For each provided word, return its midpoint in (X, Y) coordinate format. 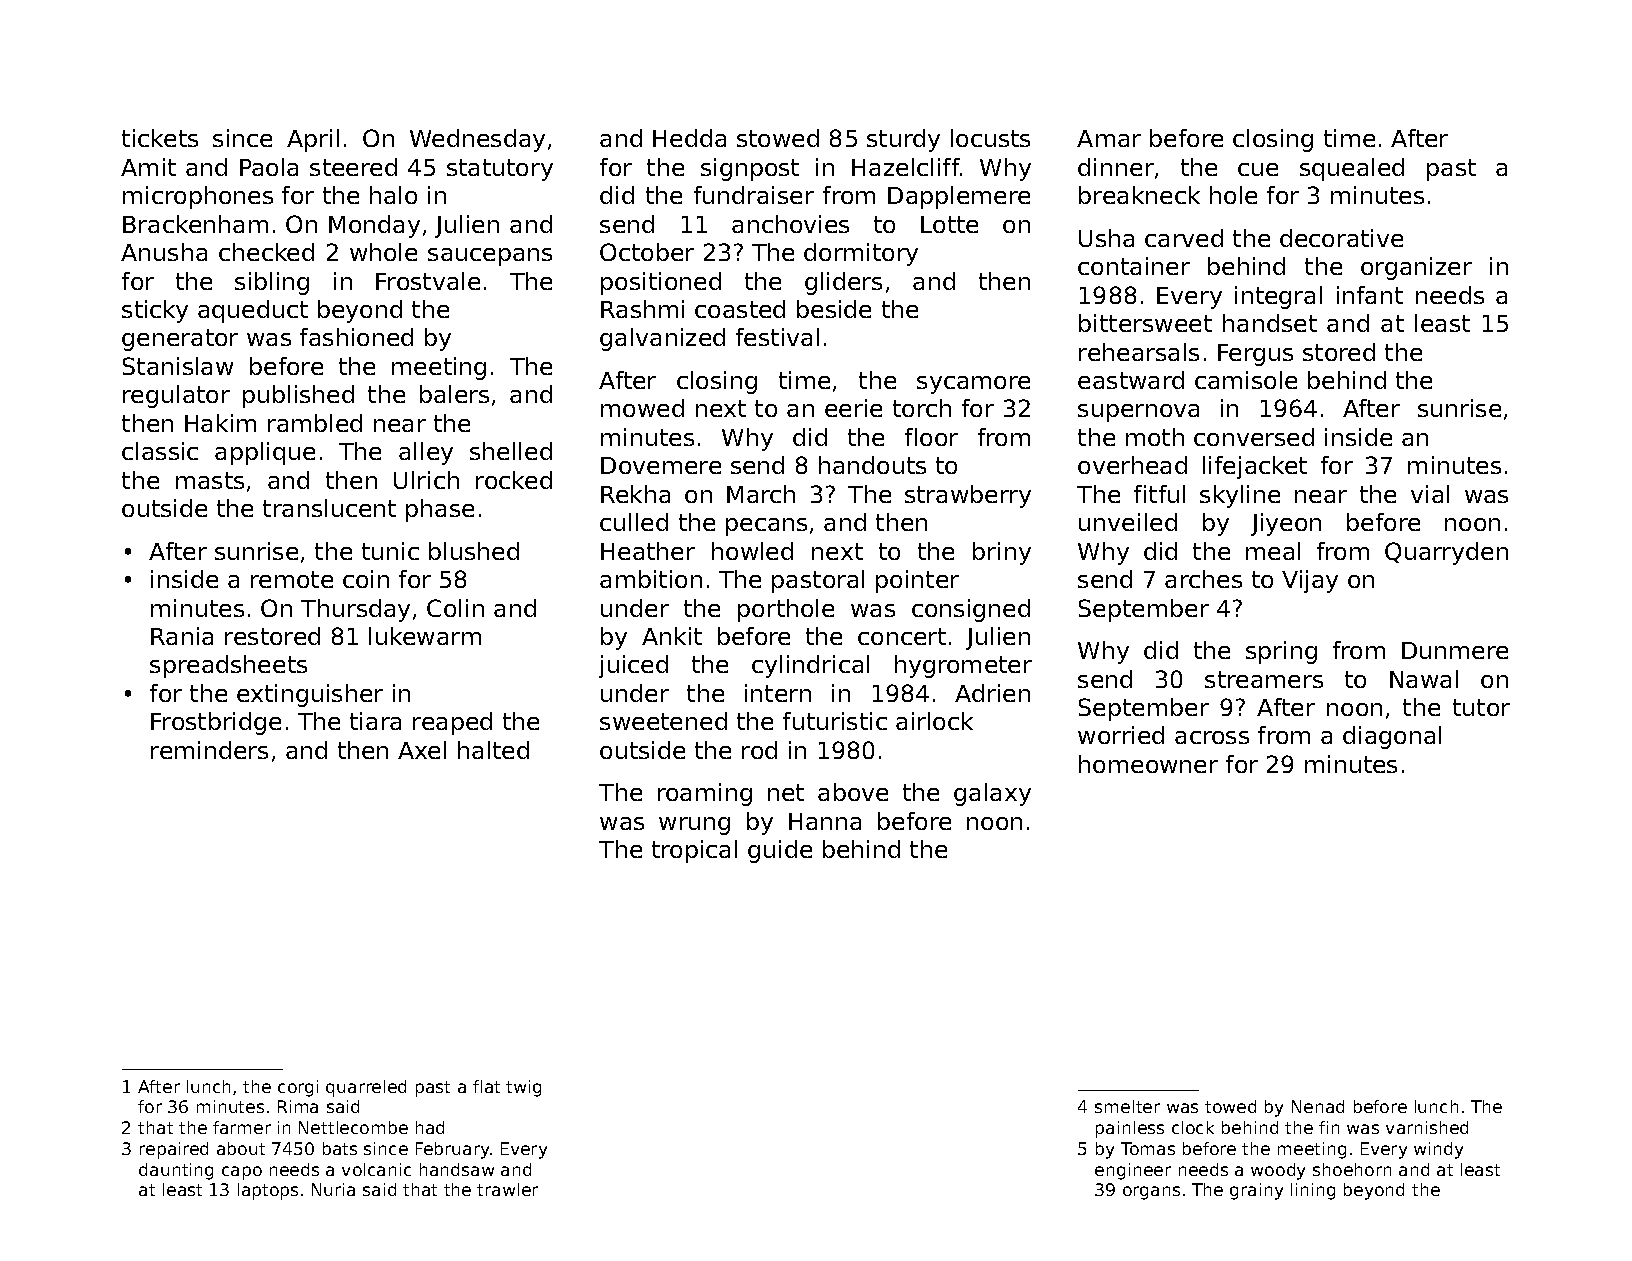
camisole (1246, 380)
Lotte (949, 224)
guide (780, 851)
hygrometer (963, 666)
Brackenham (195, 224)
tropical (694, 851)
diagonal (1392, 737)
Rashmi (642, 309)
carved (1184, 238)
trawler (507, 1189)
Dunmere (1455, 650)
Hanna (825, 821)
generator (180, 340)
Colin (455, 608)
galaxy (992, 794)
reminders (209, 750)
